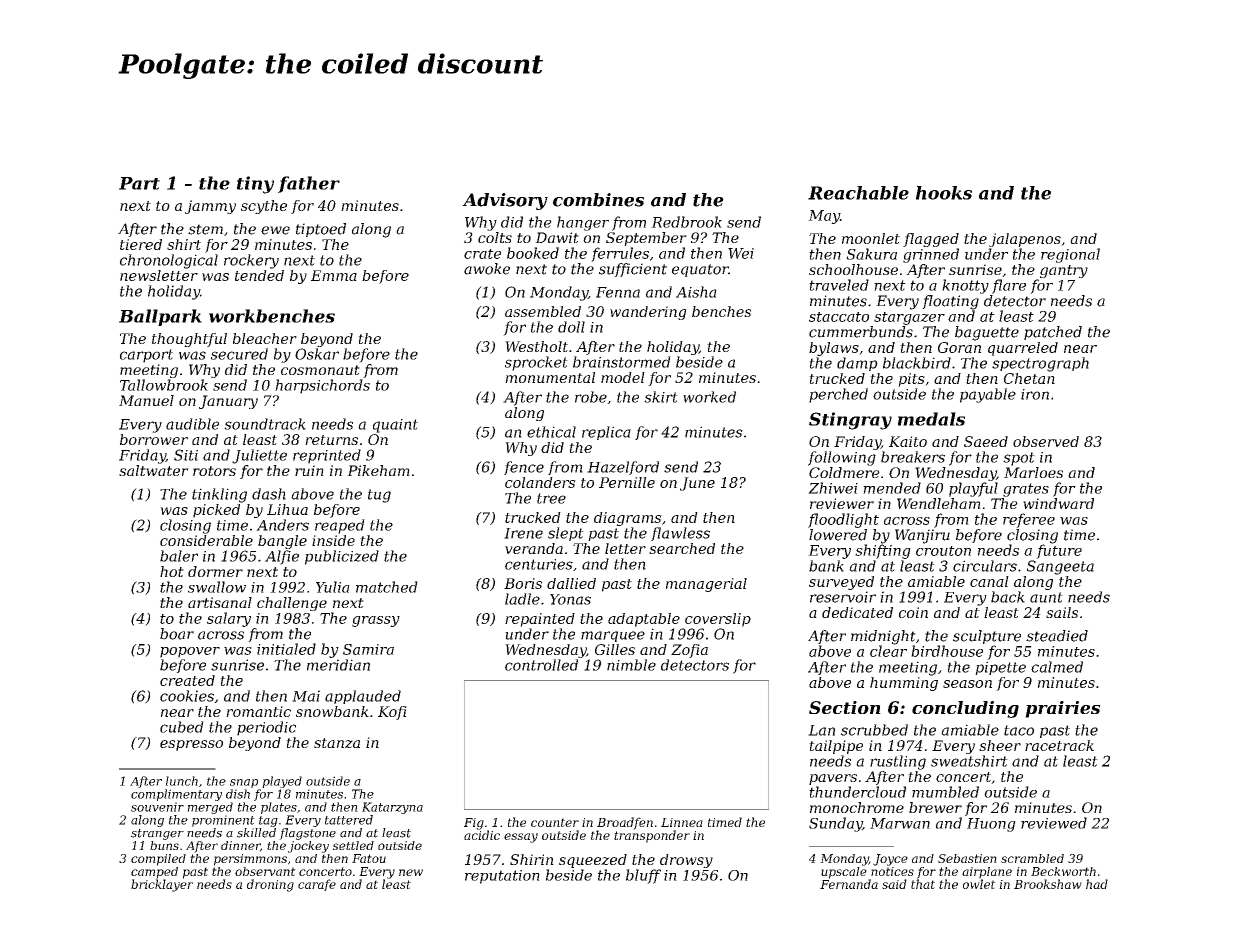 The width and height of the page is (1233, 952). What do you see at coordinates (164, 845) in the page?
I see `buns` at bounding box center [164, 845].
